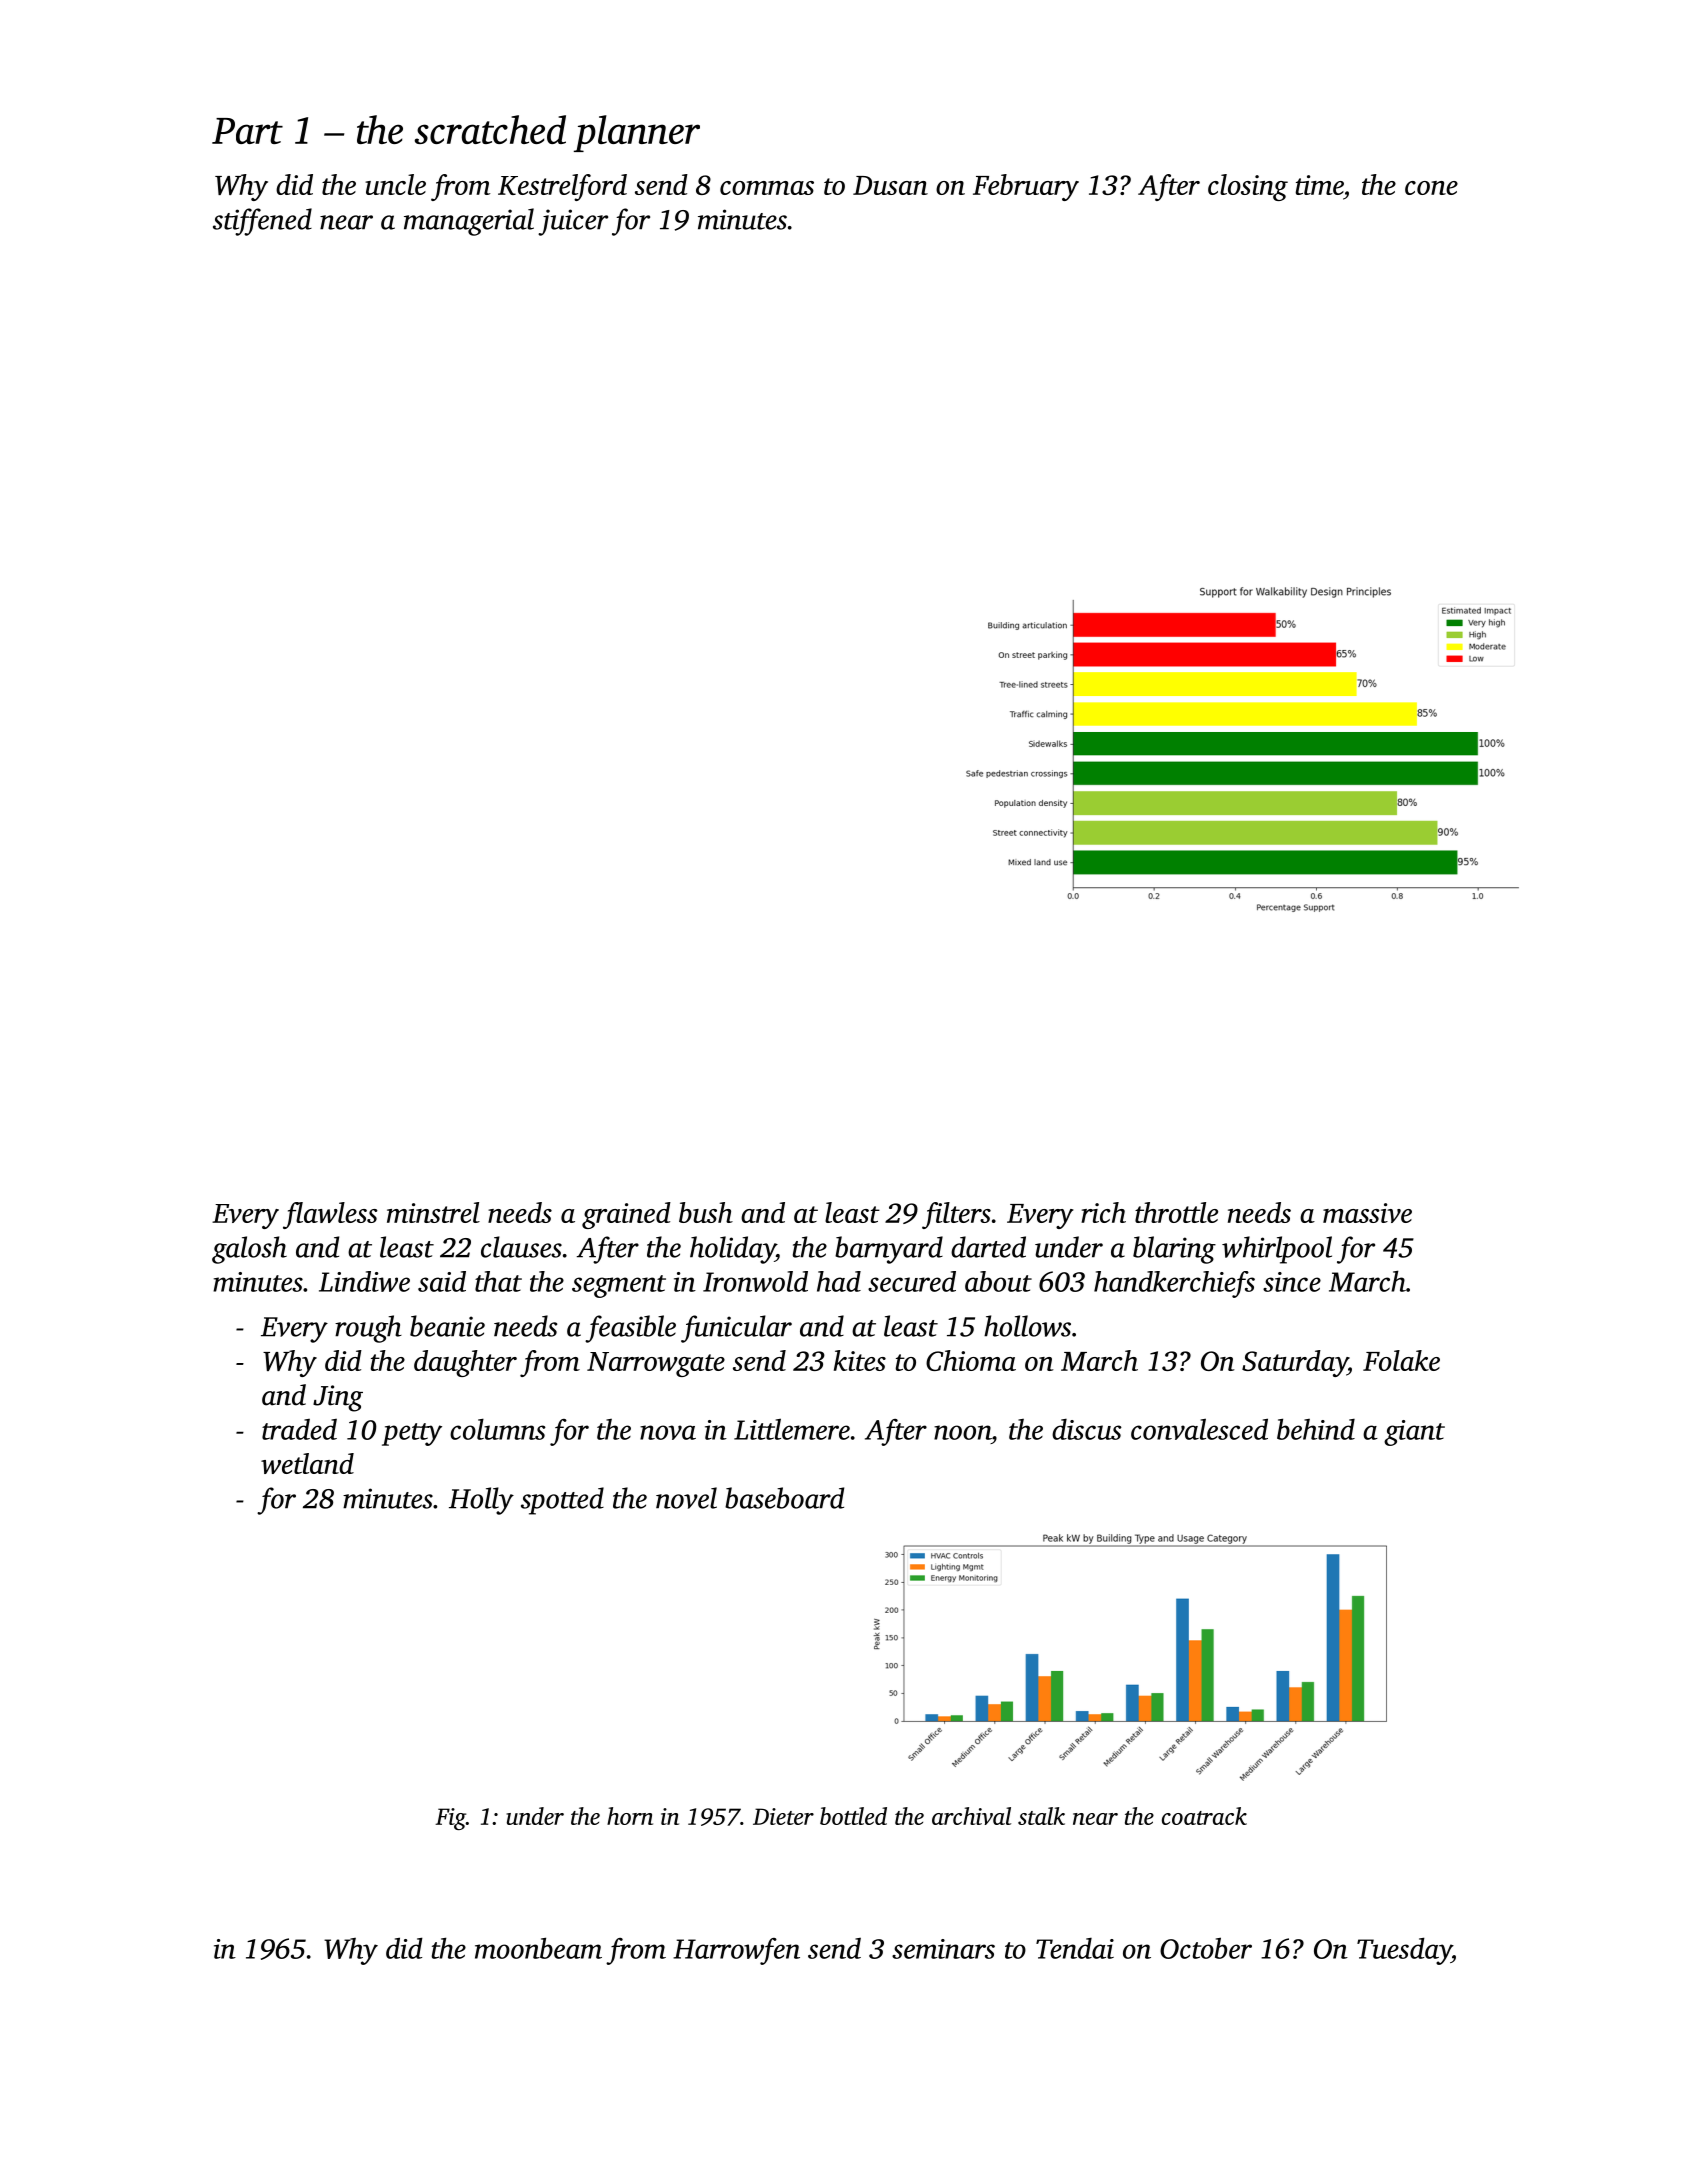  I want to click on giant, so click(1414, 1433).
